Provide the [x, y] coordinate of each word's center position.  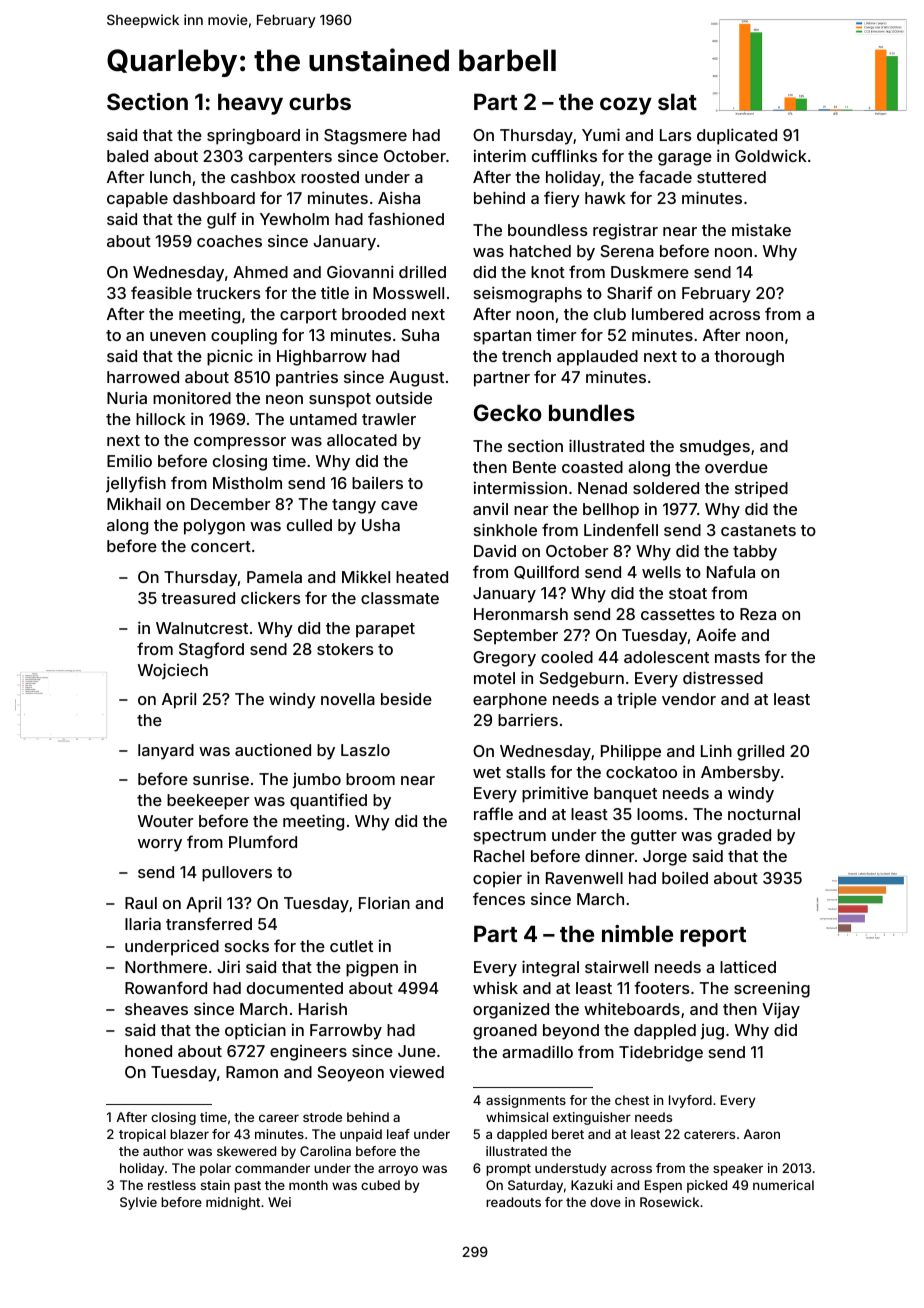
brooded [374, 314]
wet [487, 772]
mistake [761, 229]
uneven [178, 336]
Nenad [602, 488]
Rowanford [166, 987]
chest [632, 1100]
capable [137, 200]
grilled [760, 752]
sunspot [340, 400]
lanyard [166, 752]
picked [707, 1186]
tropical [142, 1135]
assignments [526, 1101]
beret [568, 1134]
